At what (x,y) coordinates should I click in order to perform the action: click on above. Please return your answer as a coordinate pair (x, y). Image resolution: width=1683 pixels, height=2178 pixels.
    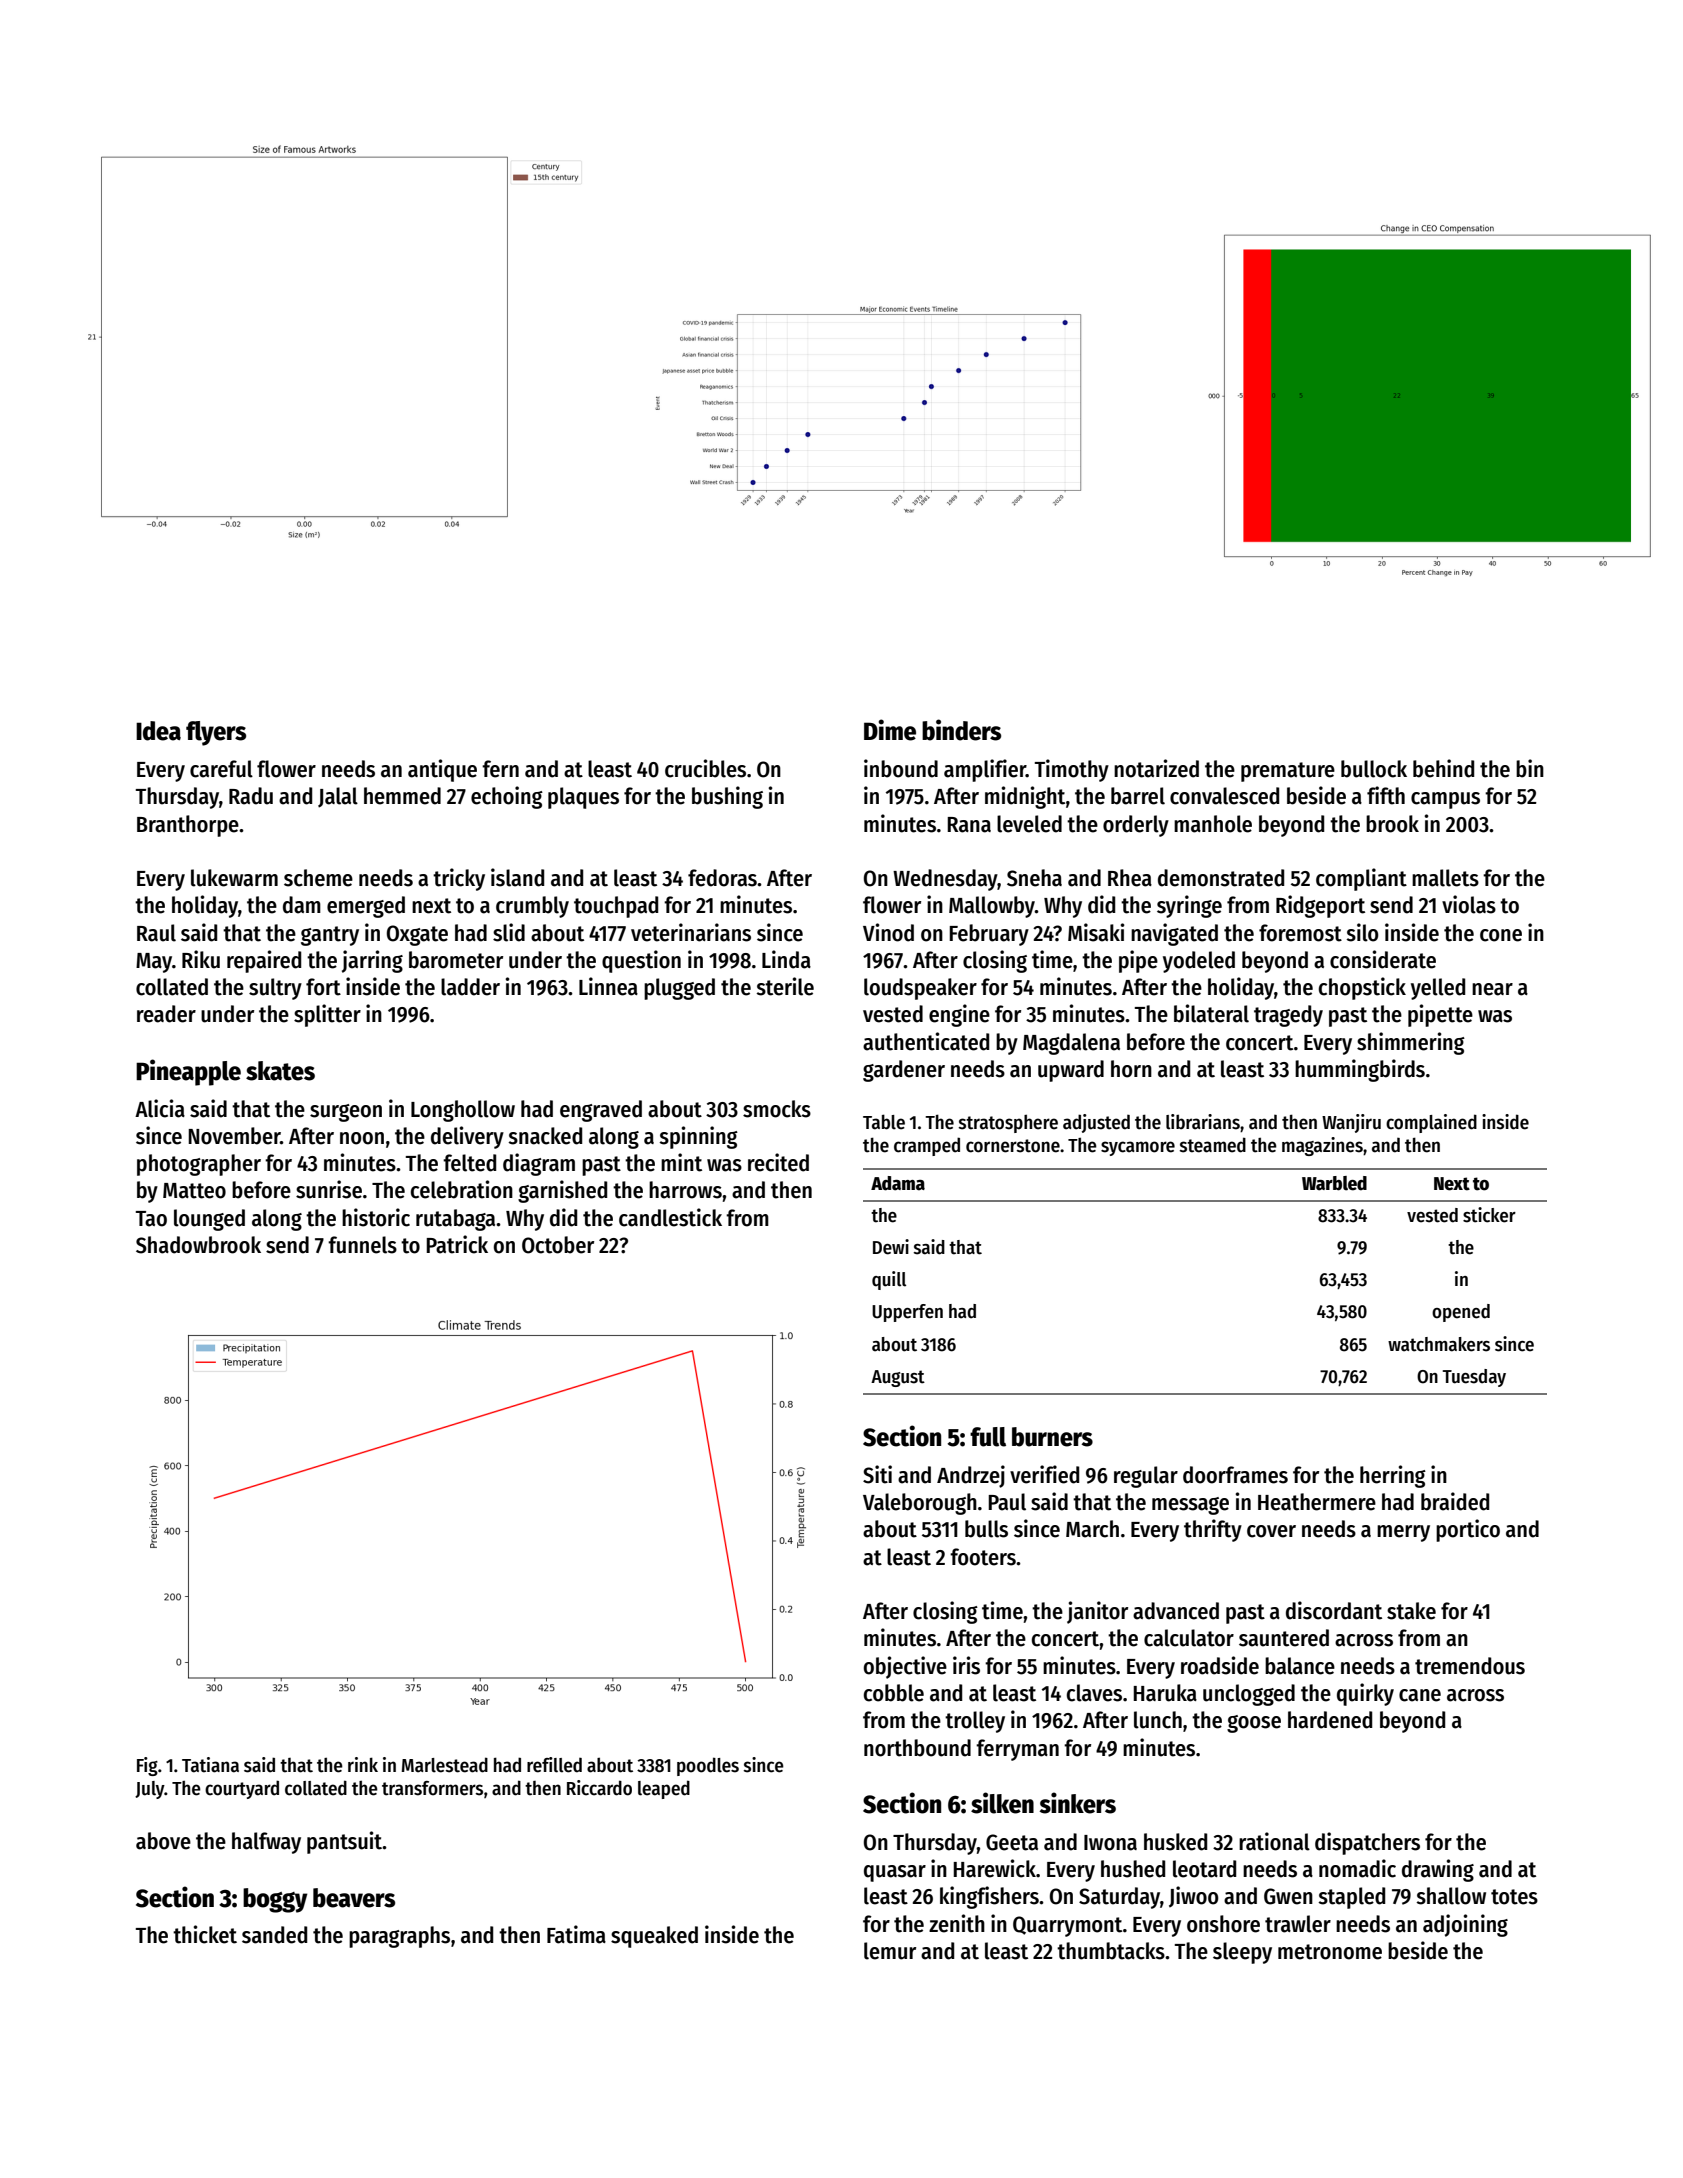
    Looking at the image, I should click on (163, 1841).
